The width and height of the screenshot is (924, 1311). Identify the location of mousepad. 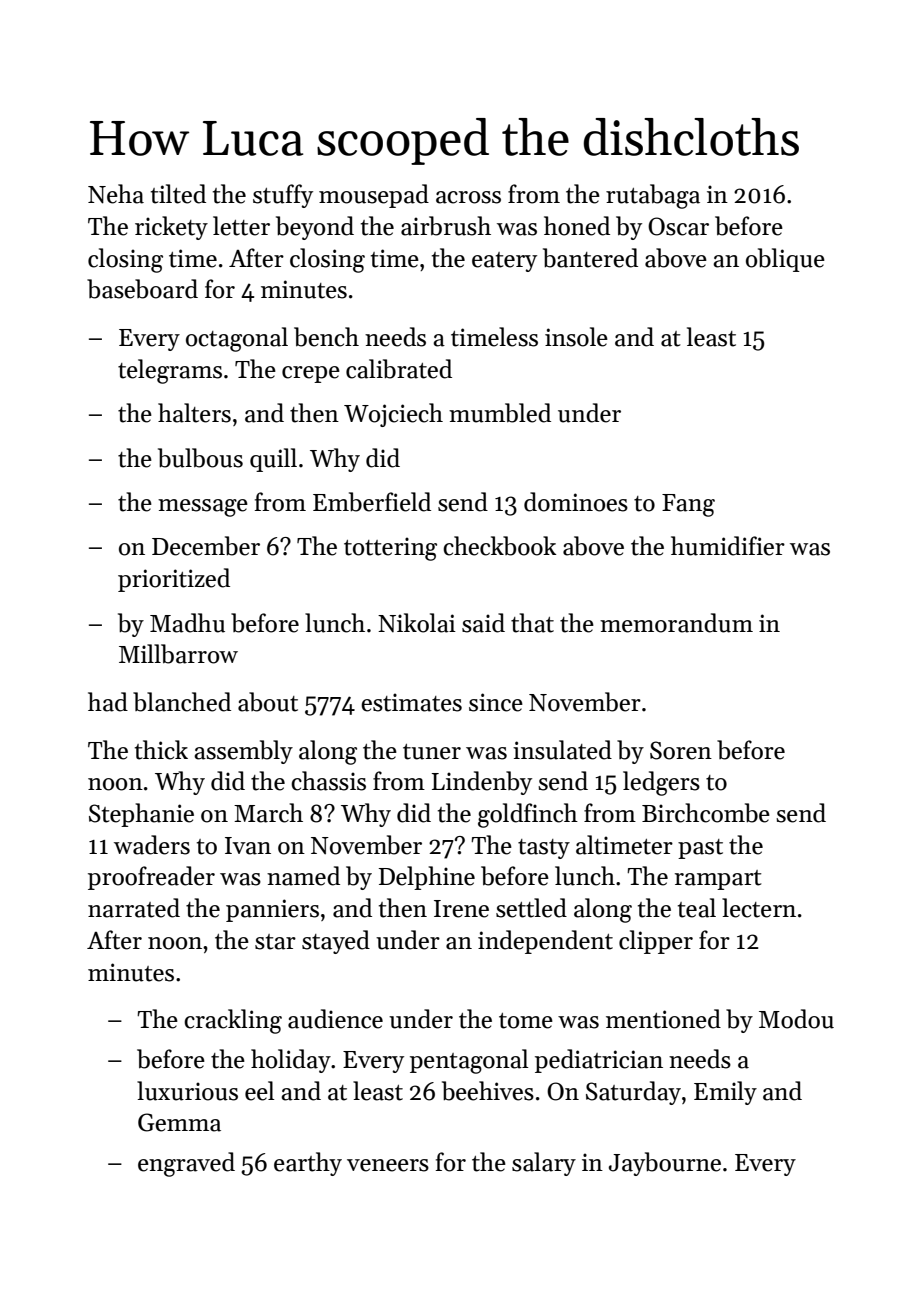
(374, 196).
